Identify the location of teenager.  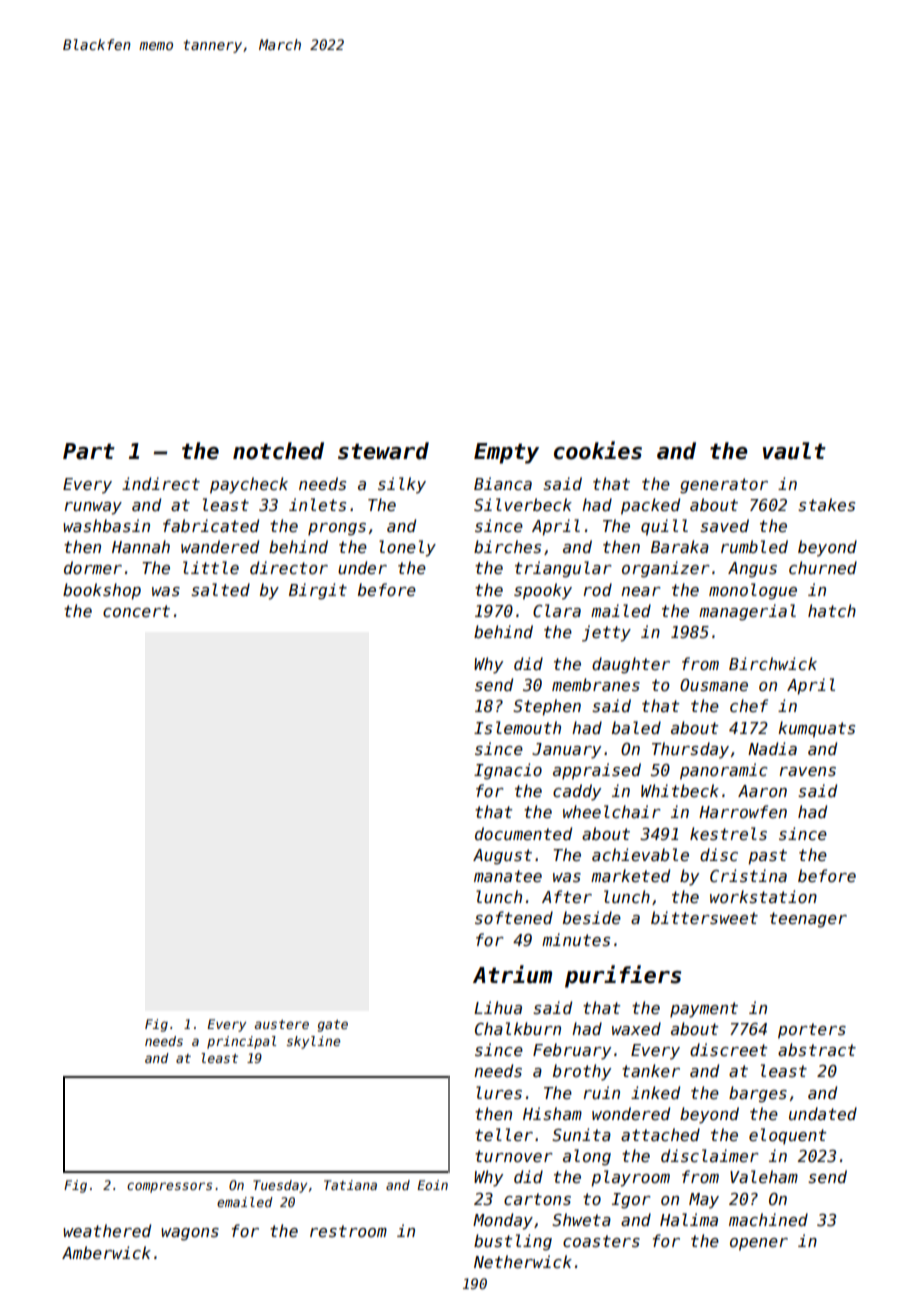
(808, 920).
